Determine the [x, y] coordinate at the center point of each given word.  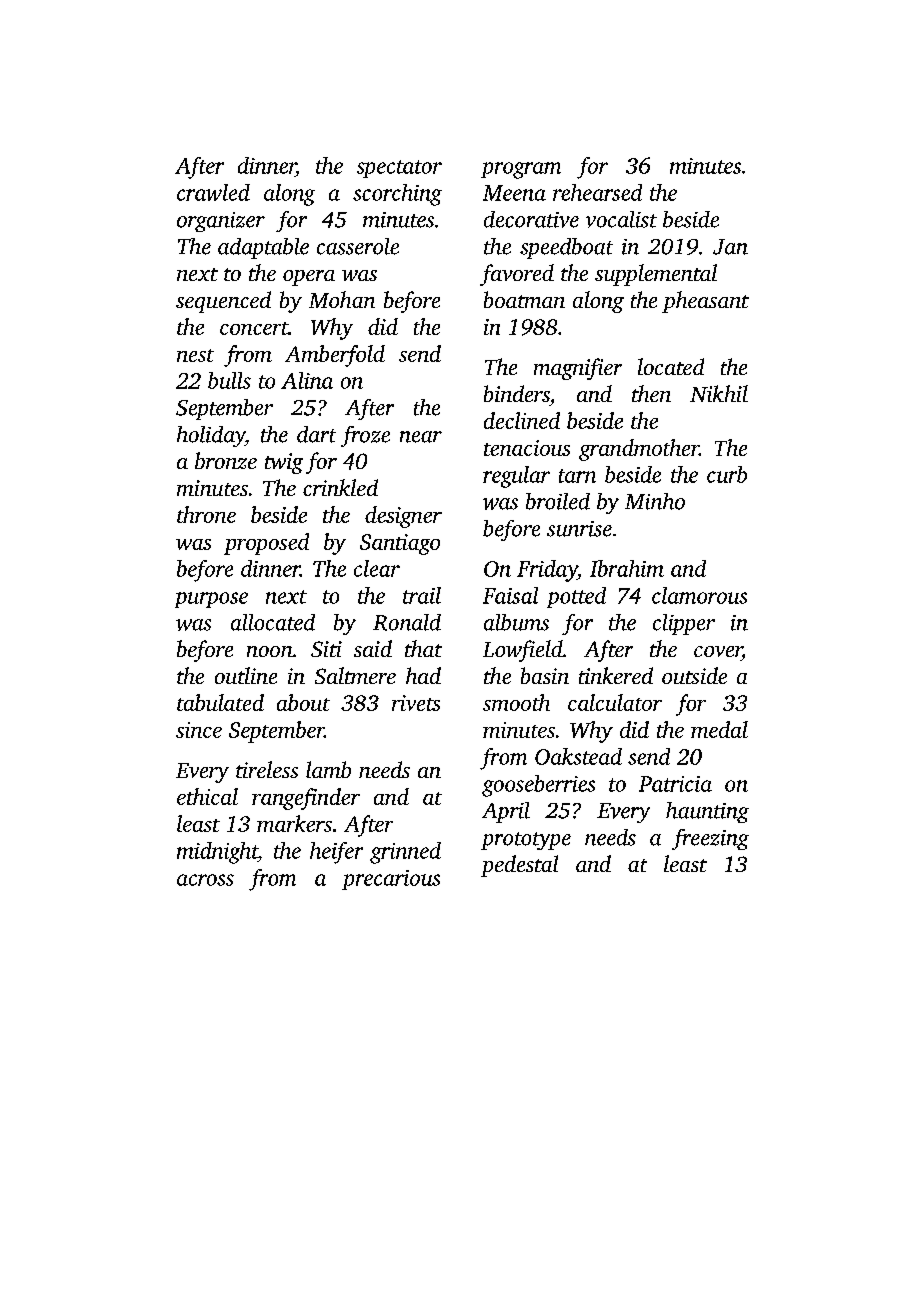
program [521, 170]
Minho [655, 501]
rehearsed [597, 192]
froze [365, 436]
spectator [399, 169]
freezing [710, 839]
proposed [266, 544]
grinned [405, 853]
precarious [391, 880]
